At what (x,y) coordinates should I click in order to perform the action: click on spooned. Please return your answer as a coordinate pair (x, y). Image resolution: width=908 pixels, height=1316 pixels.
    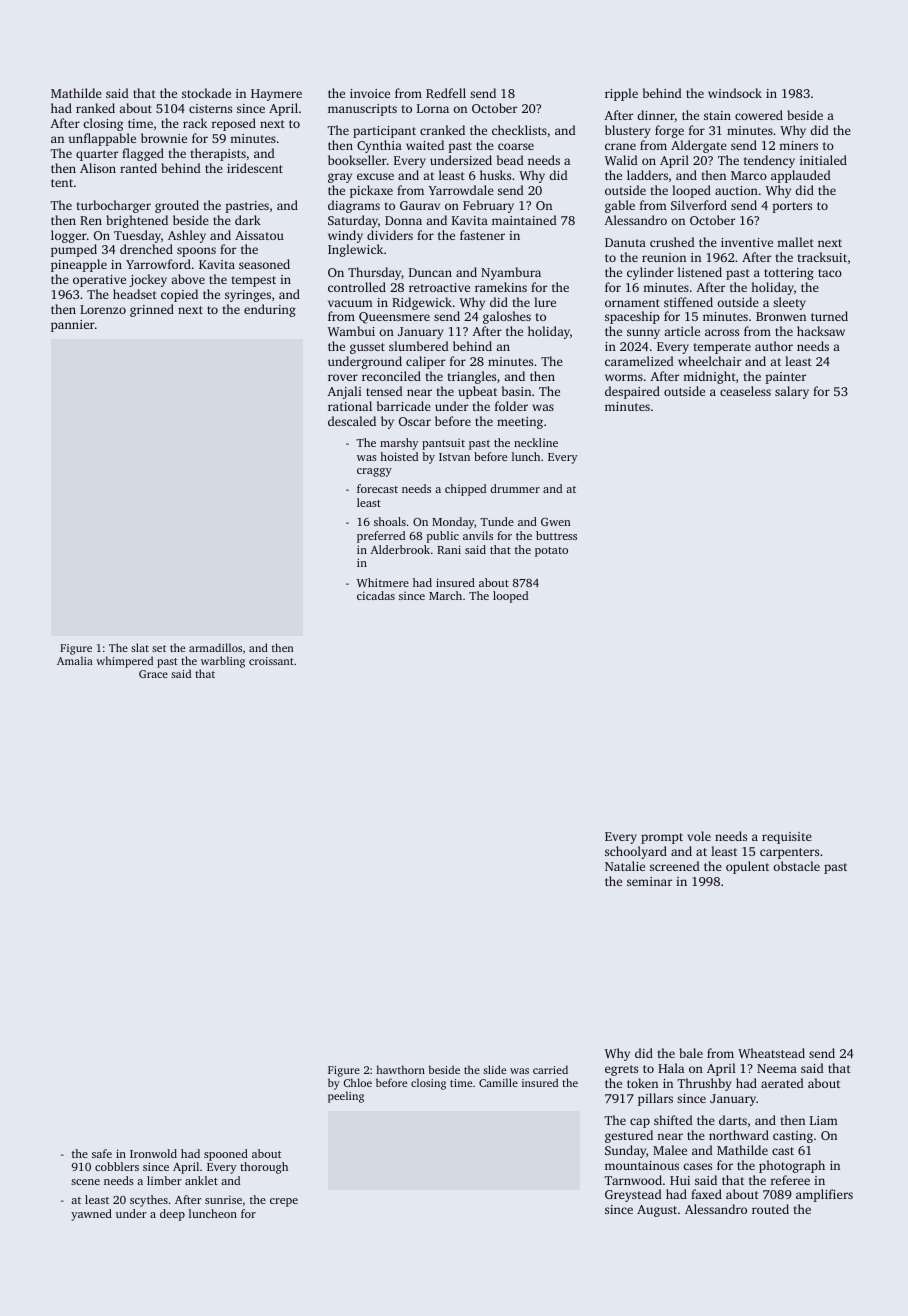
    Looking at the image, I should click on (226, 1155).
